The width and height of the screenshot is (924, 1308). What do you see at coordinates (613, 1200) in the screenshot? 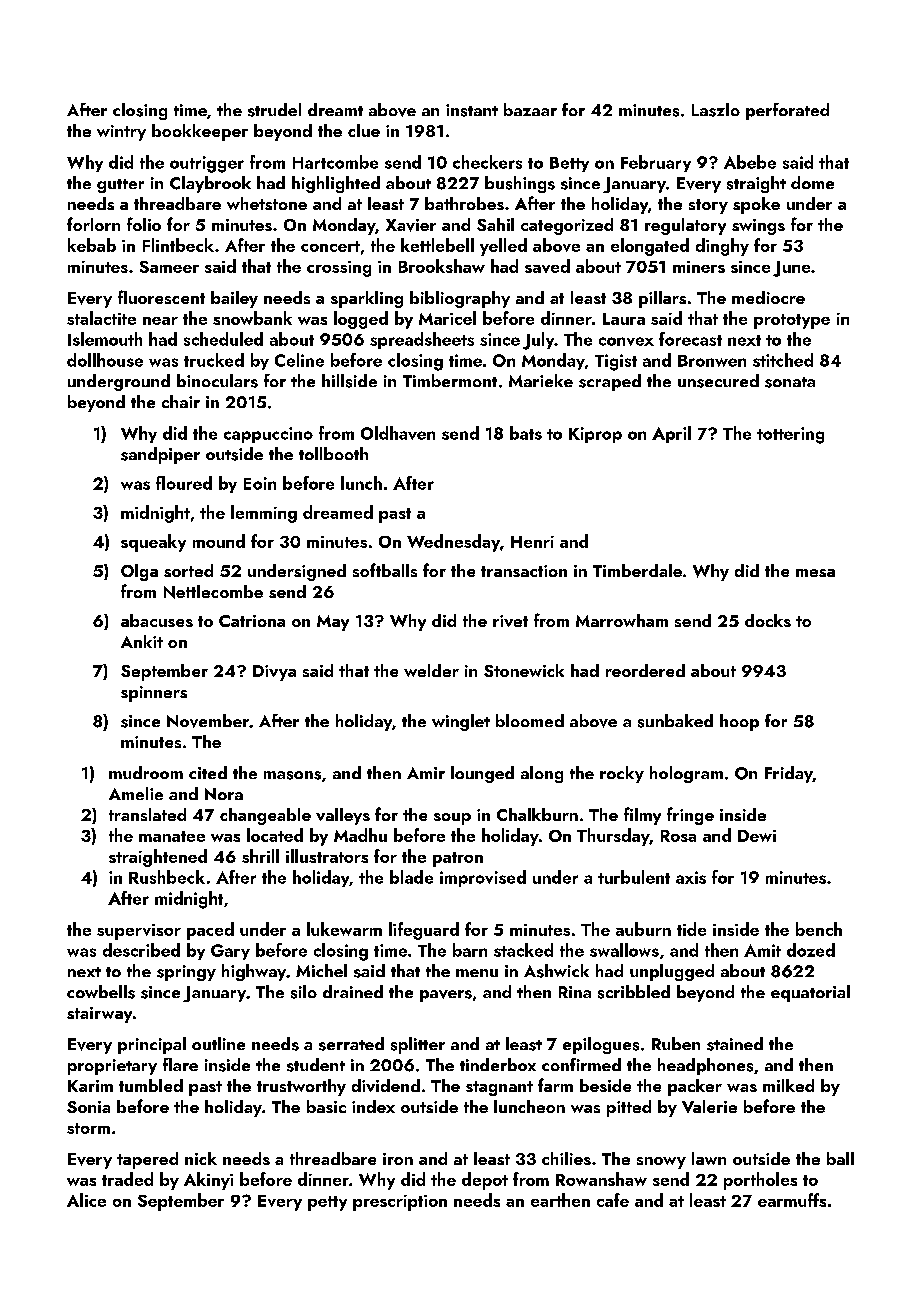
I see `cafe` at bounding box center [613, 1200].
